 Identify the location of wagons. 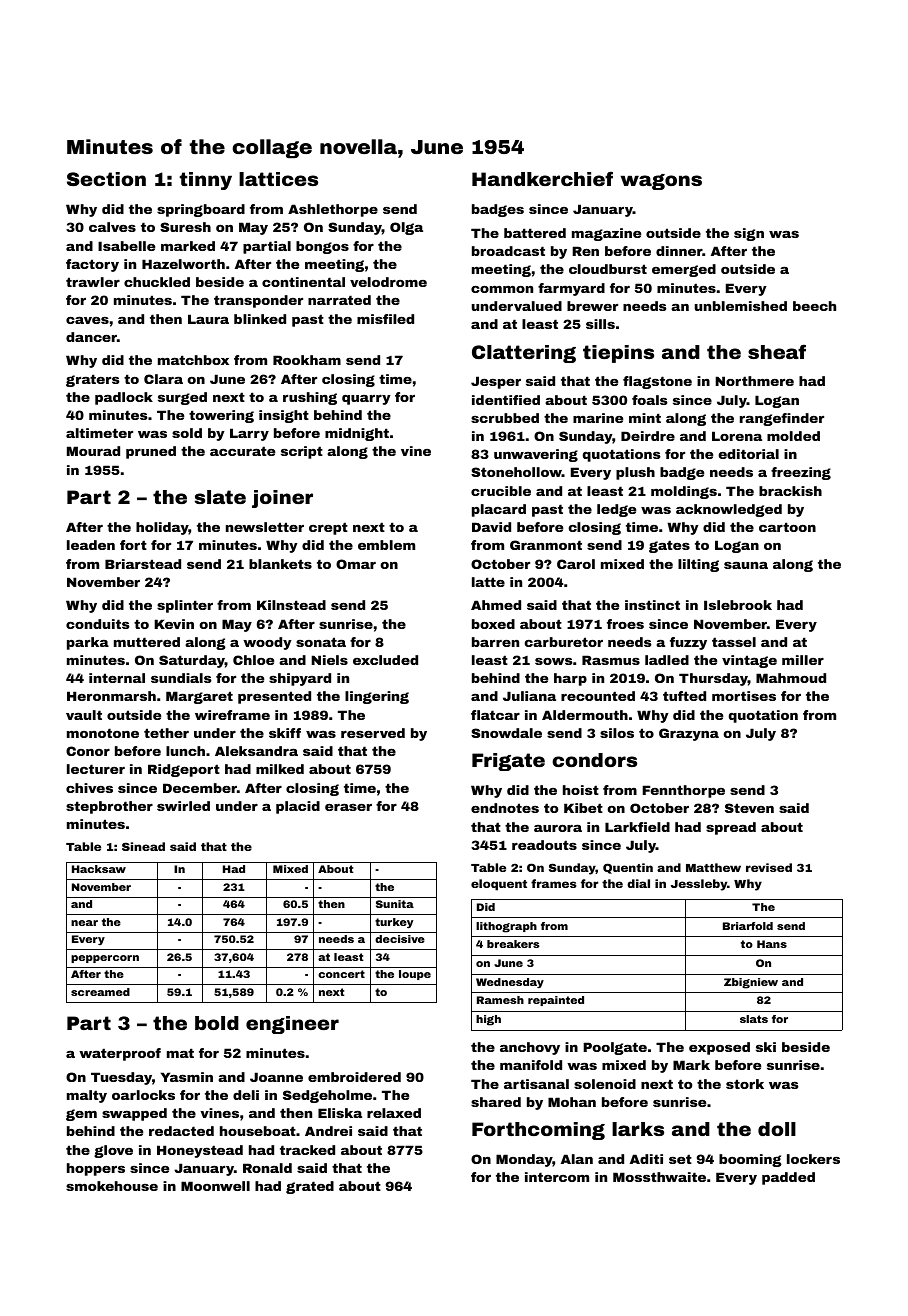
(661, 182).
